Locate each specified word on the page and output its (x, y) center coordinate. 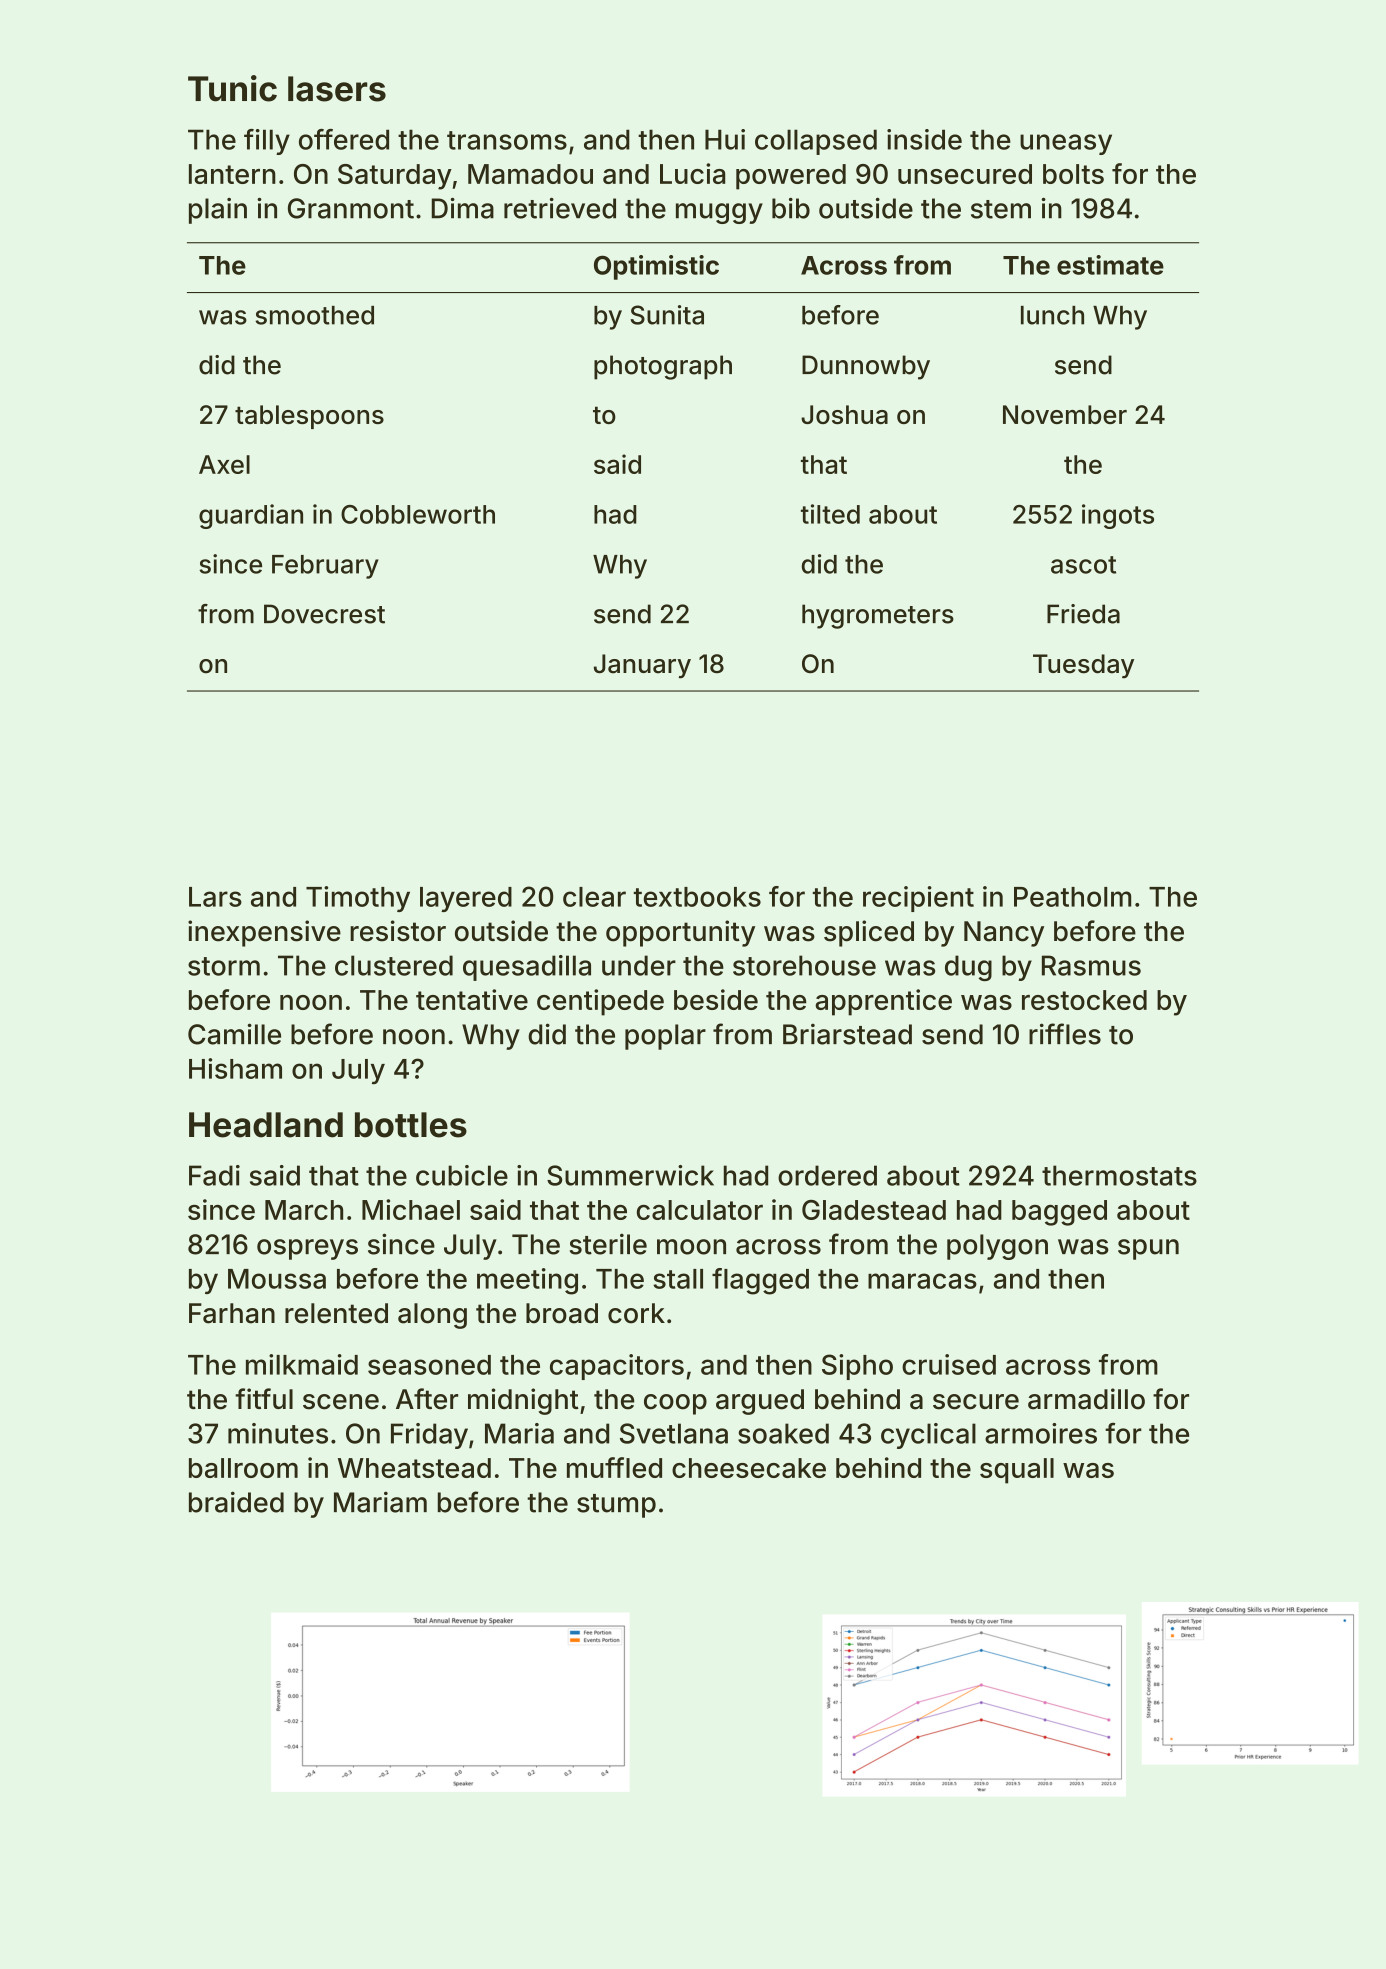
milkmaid (302, 1364)
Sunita (667, 315)
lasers (337, 89)
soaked (783, 1433)
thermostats (1119, 1175)
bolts (1073, 174)
